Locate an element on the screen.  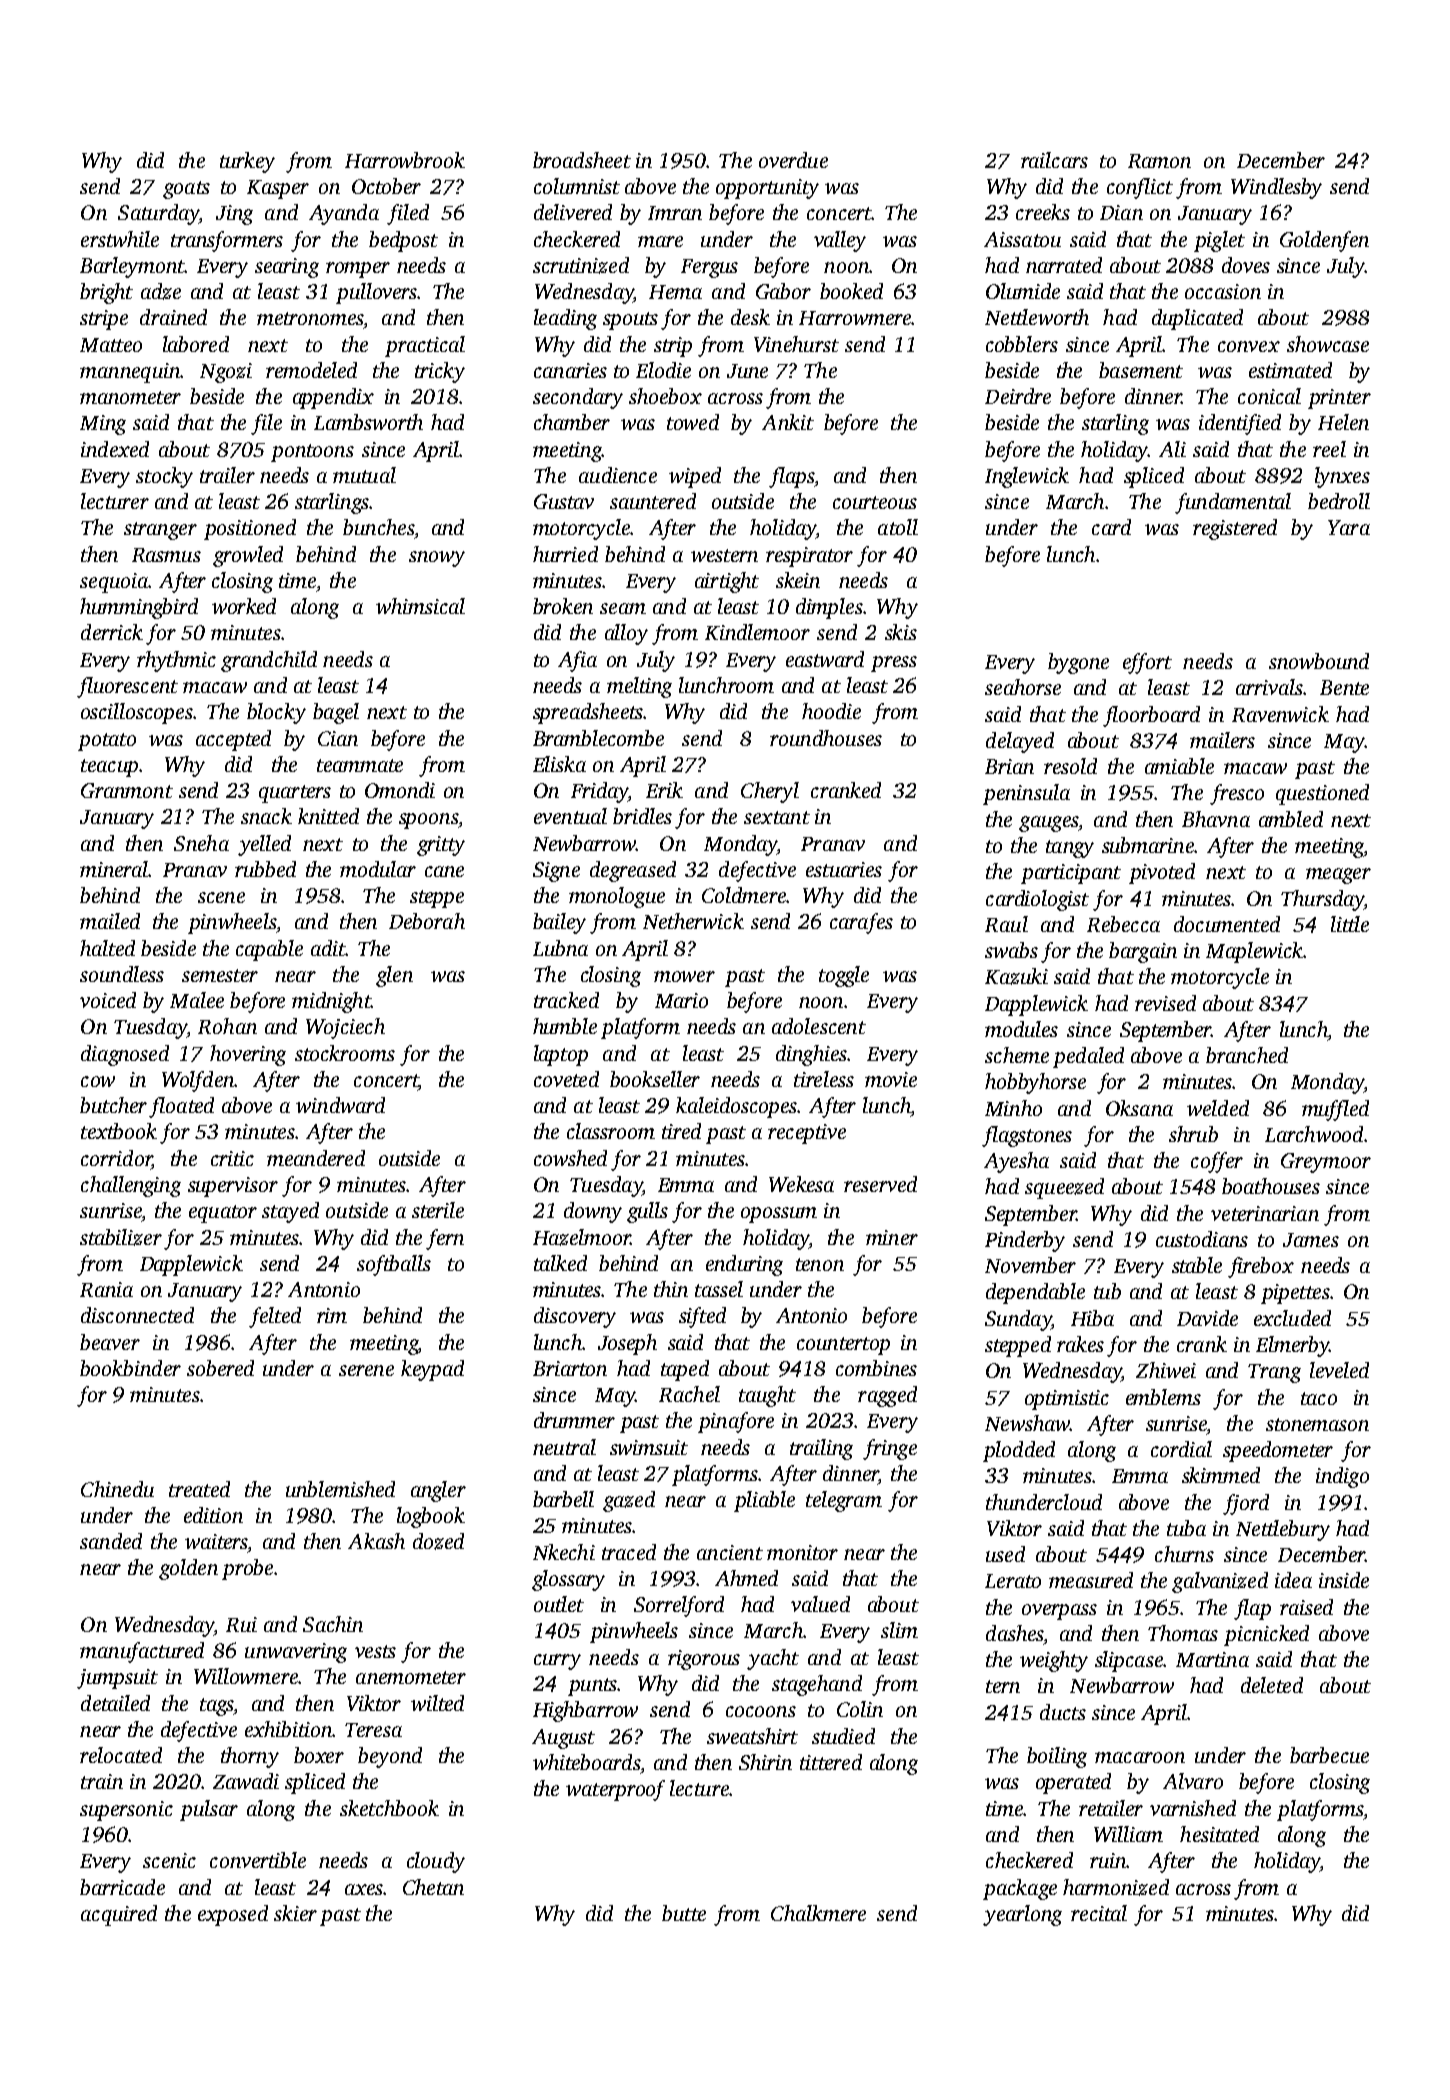
conflict is located at coordinates (1140, 188).
